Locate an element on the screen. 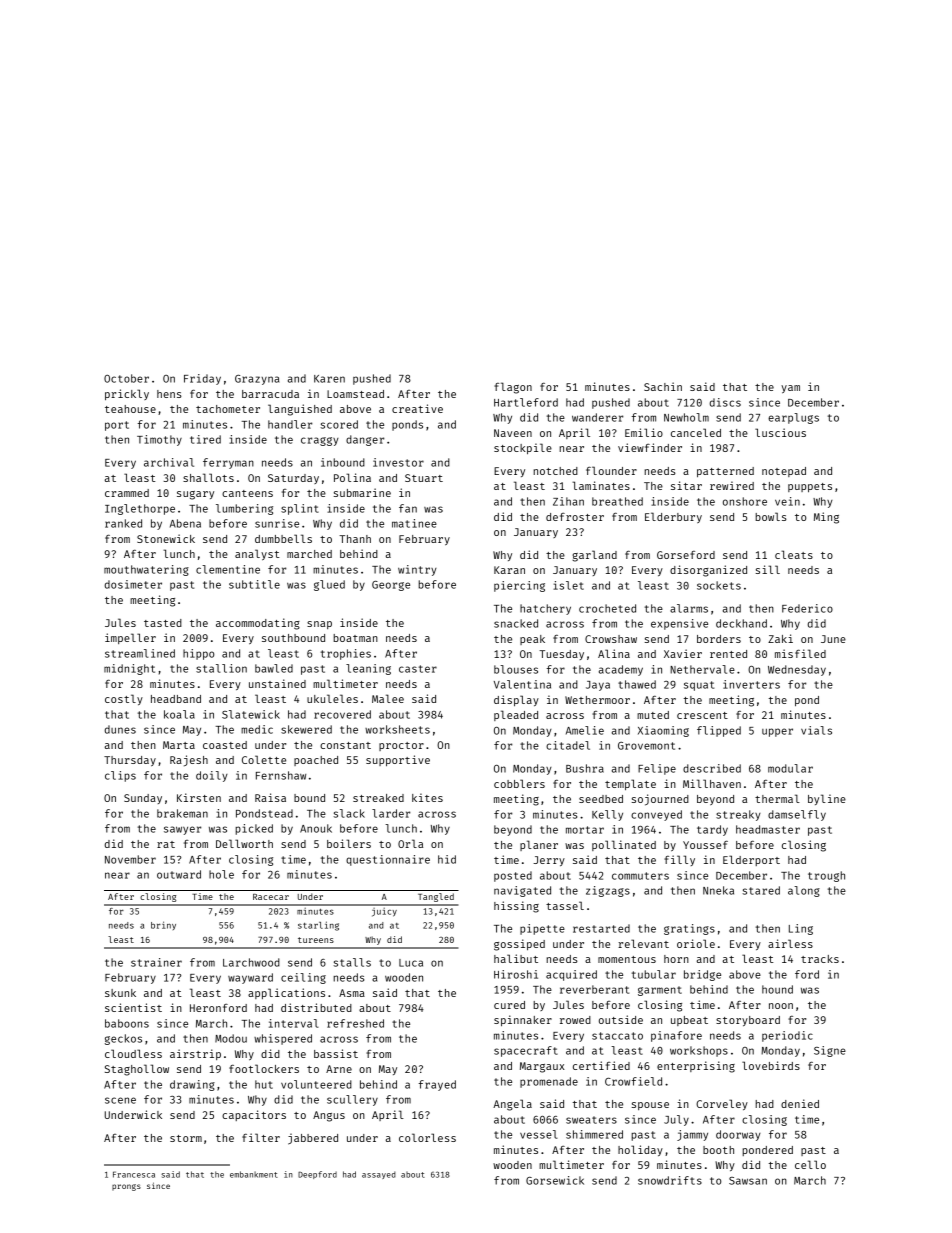  hens is located at coordinates (169, 394).
